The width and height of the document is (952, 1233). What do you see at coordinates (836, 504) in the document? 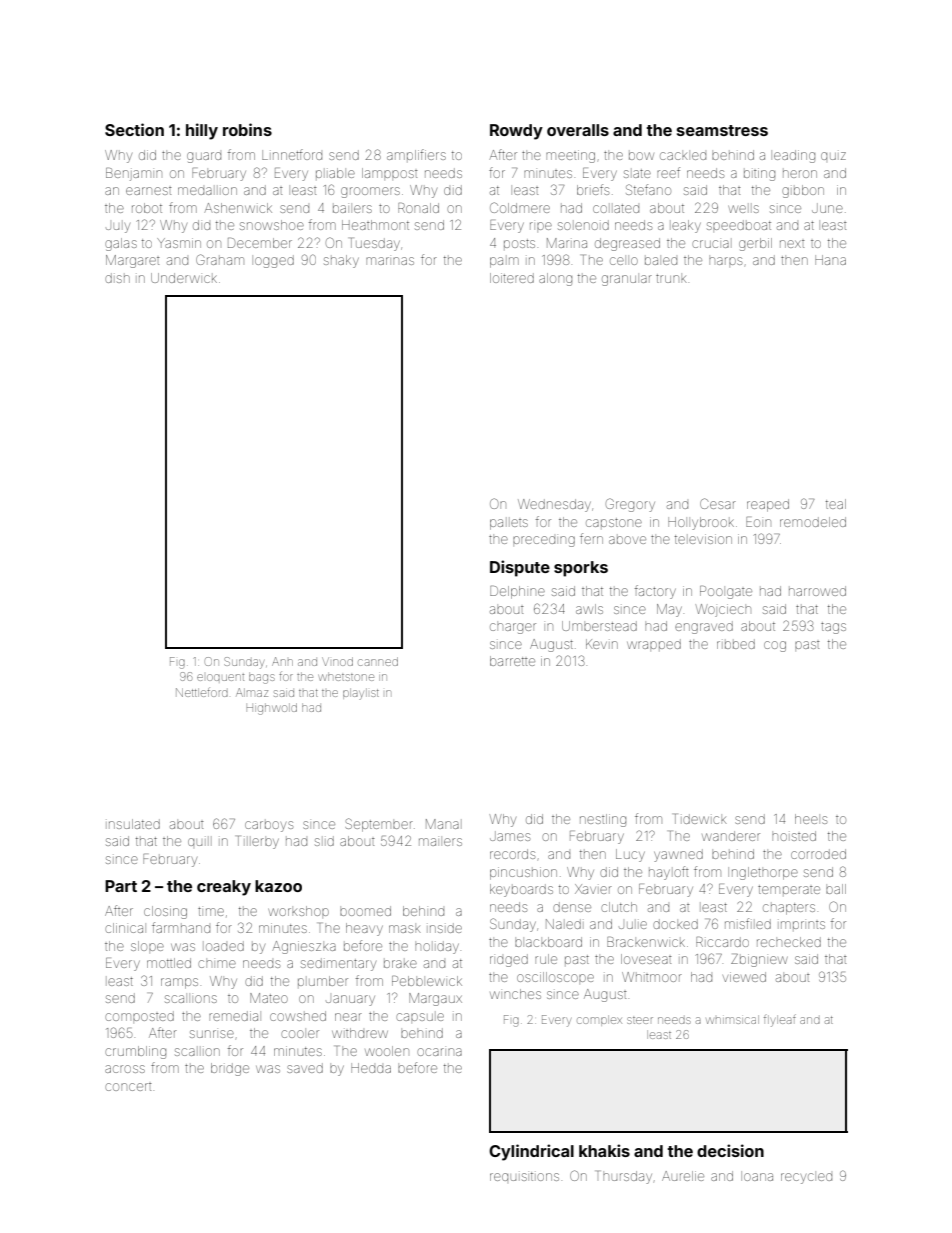
I see `teal` at bounding box center [836, 504].
